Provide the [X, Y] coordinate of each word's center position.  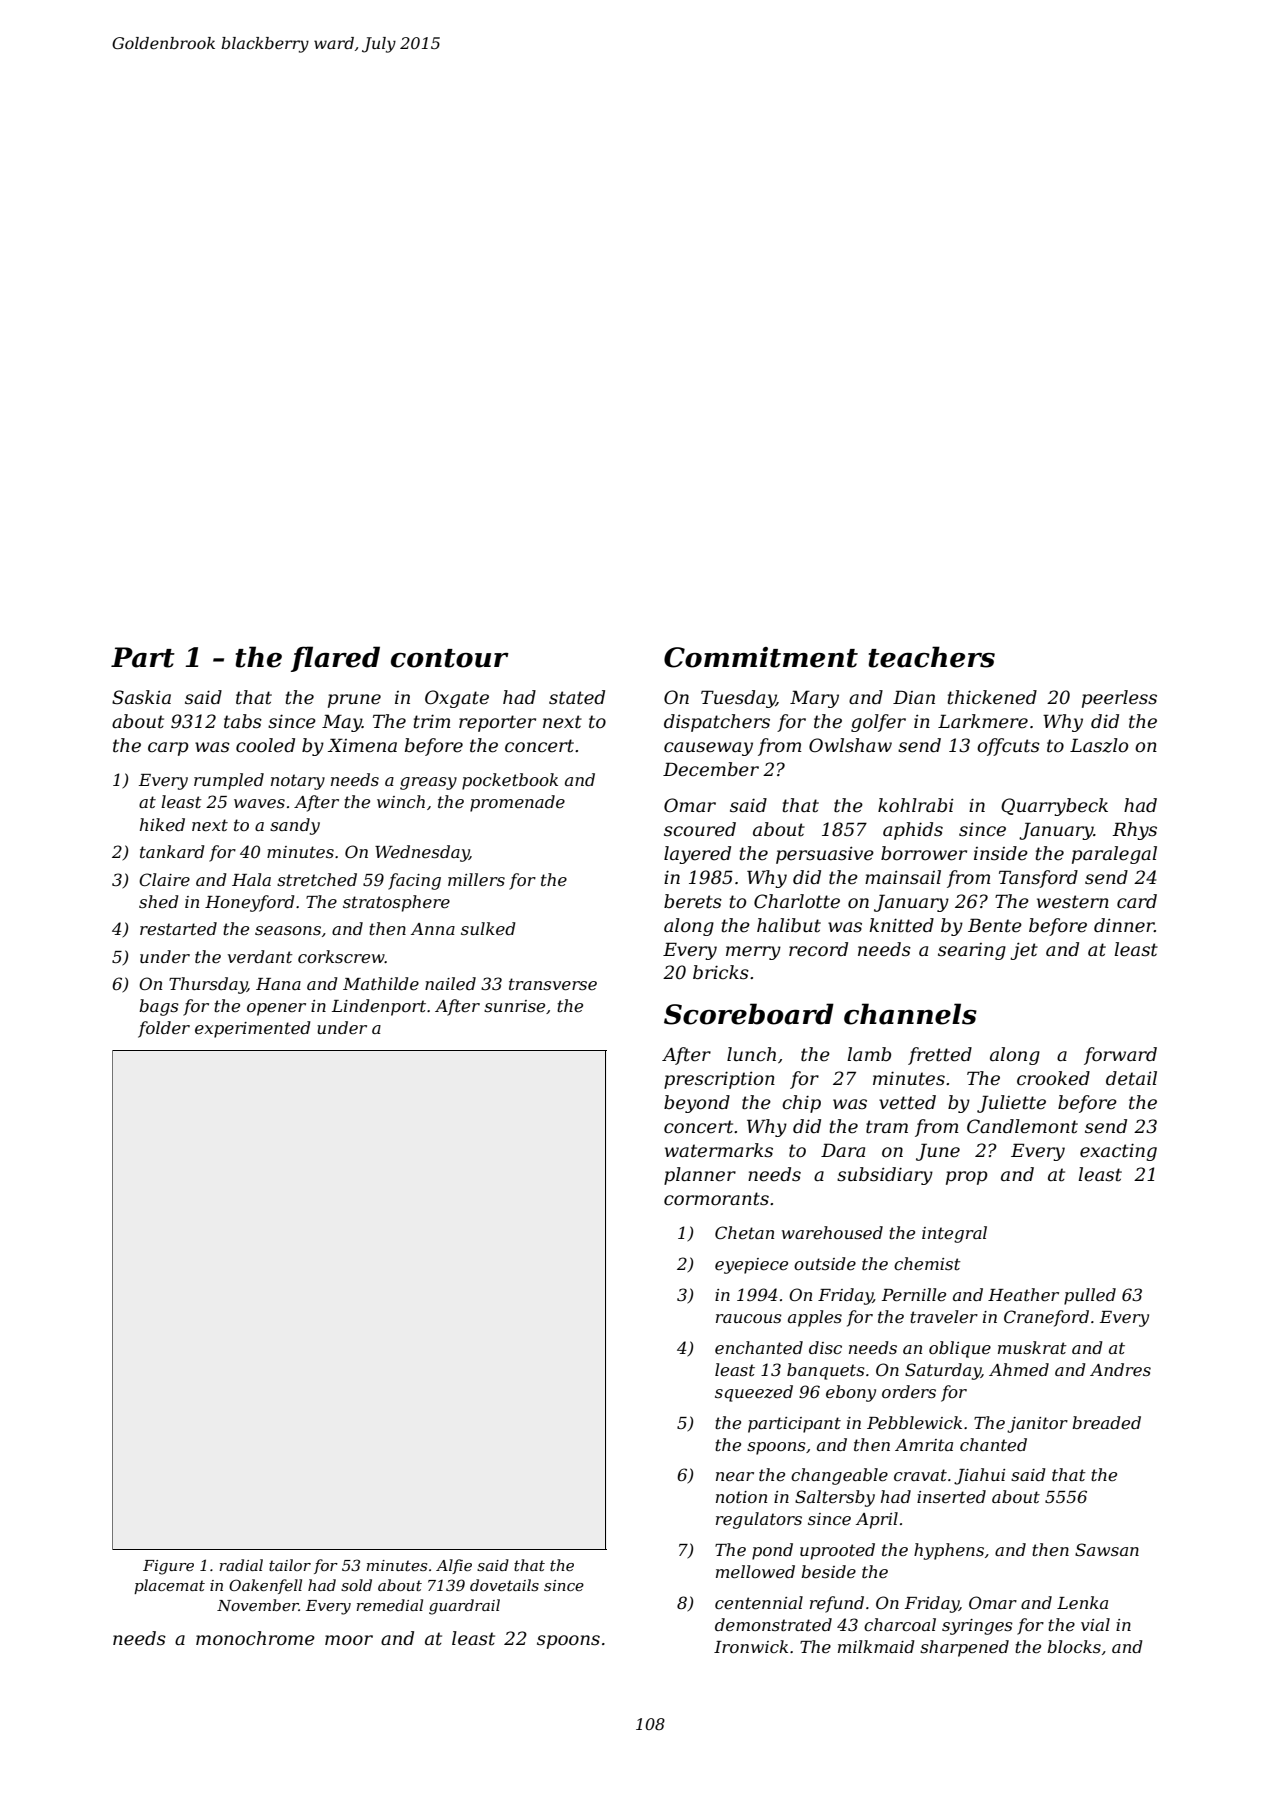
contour [450, 658]
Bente [995, 925]
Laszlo [1099, 745]
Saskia [141, 697]
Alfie [454, 1566]
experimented [252, 1029]
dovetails [504, 1585]
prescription [719, 1080]
